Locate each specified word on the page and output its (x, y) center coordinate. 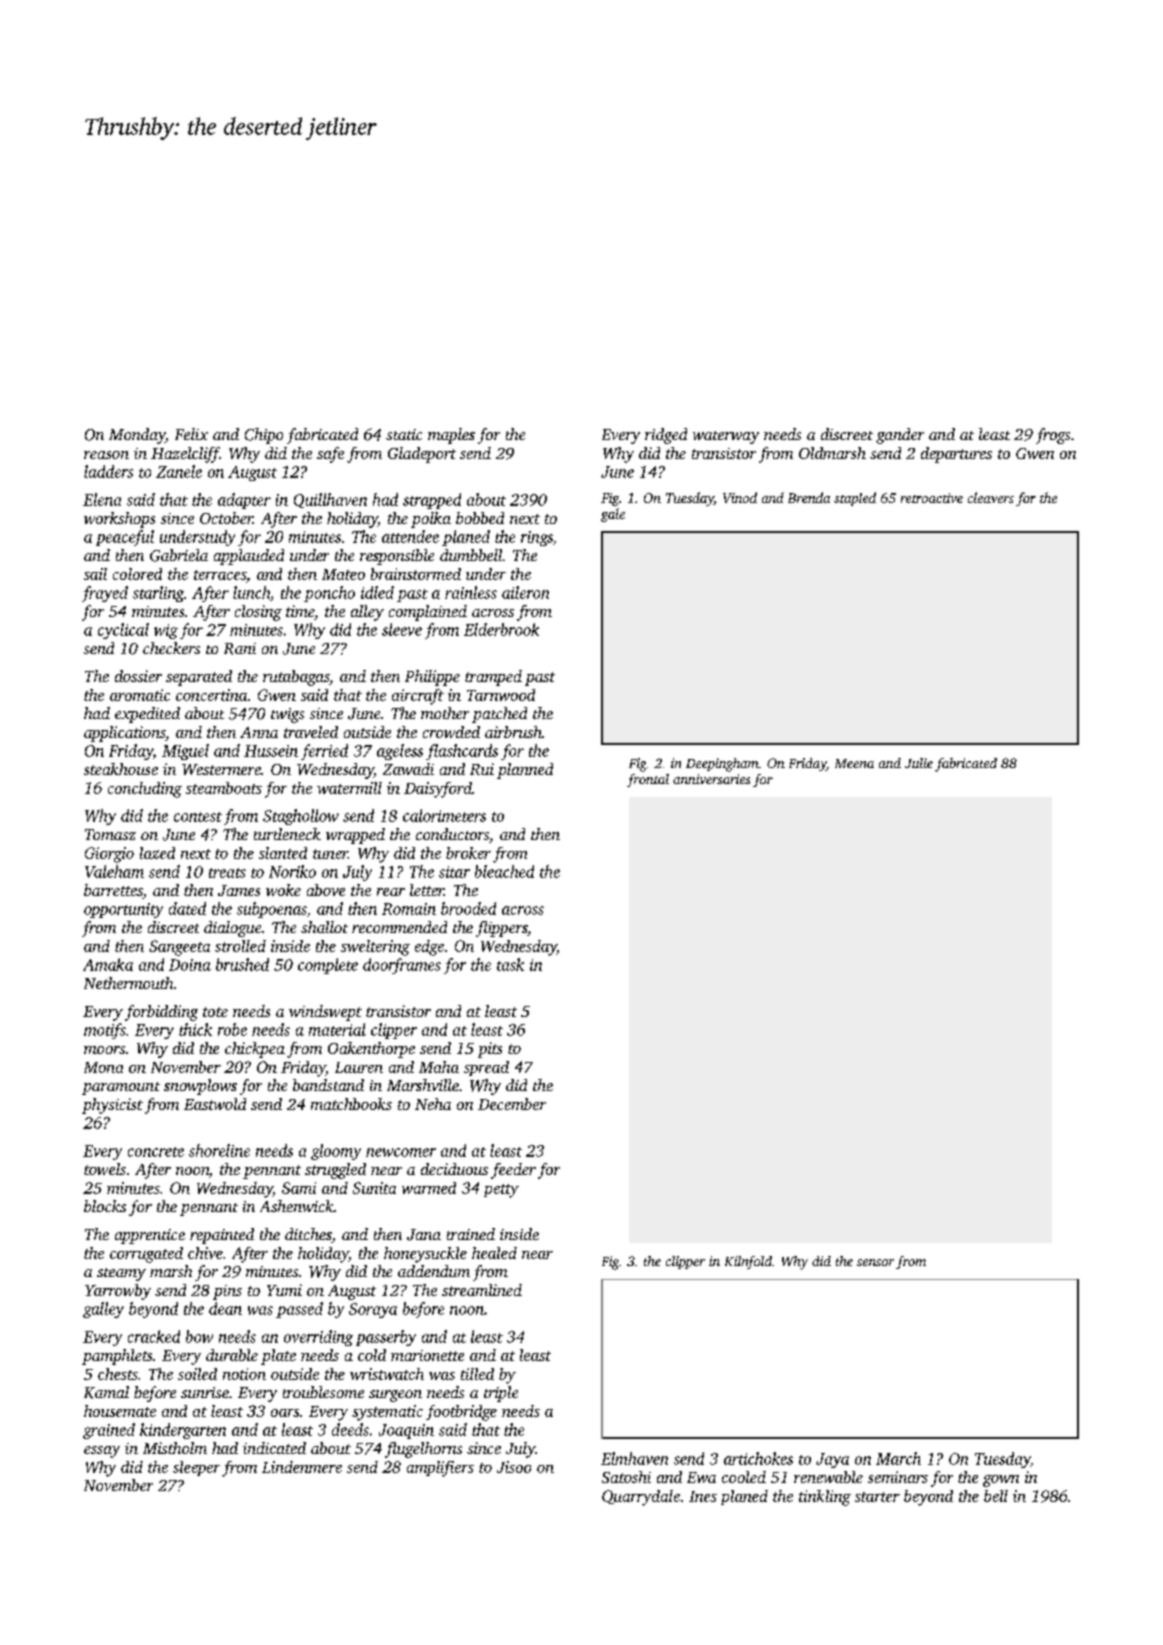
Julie (919, 763)
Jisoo (514, 1467)
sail (95, 574)
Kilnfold (748, 1262)
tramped (493, 678)
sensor (875, 1262)
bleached (504, 871)
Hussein (271, 751)
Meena (854, 763)
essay (102, 1452)
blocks (105, 1206)
